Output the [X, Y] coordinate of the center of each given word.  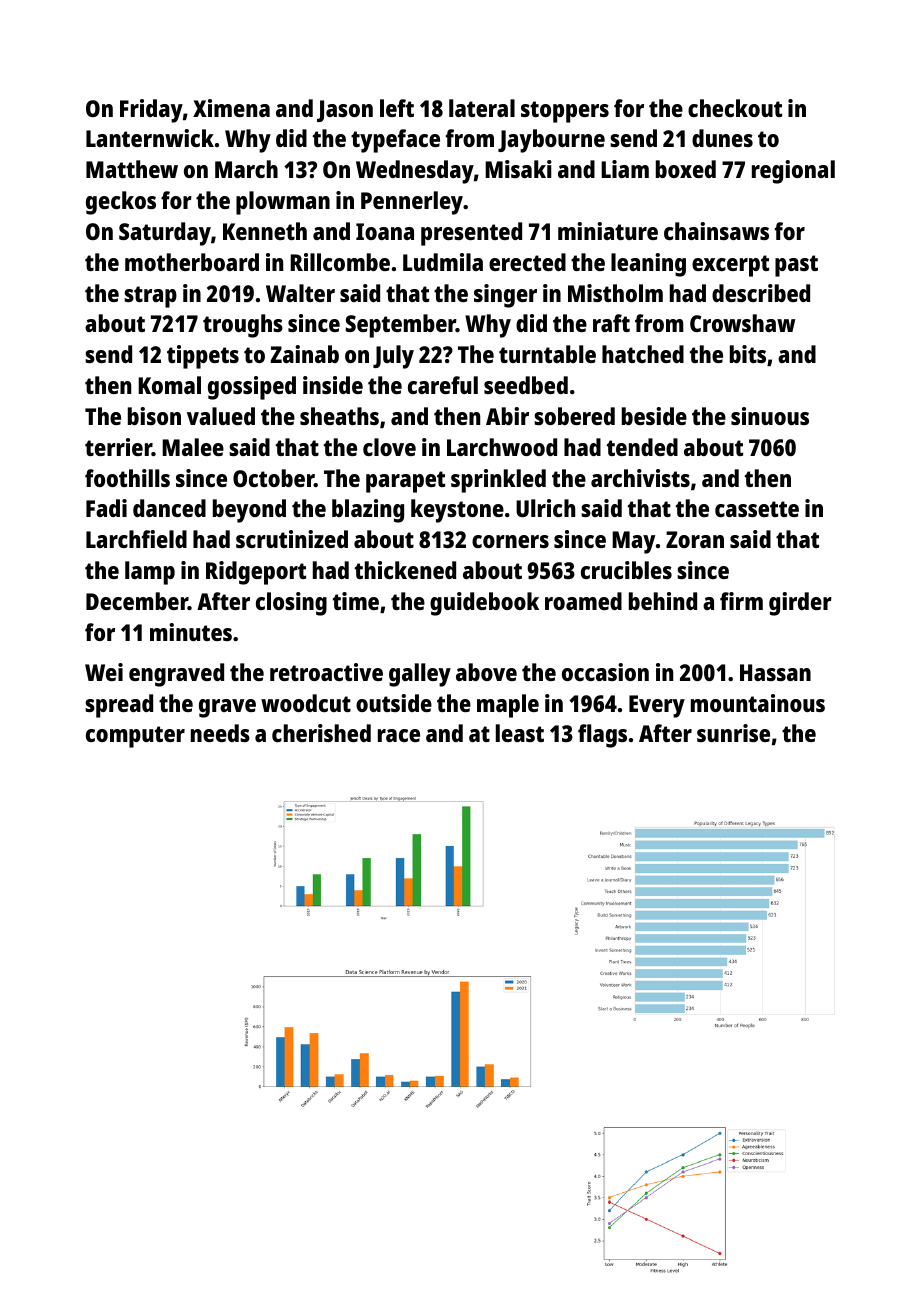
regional [793, 172]
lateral [482, 108]
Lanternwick [150, 138]
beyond [249, 511]
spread [119, 706]
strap [150, 297]
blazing [368, 511]
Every [657, 706]
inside [333, 385]
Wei [104, 672]
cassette [757, 509]
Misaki [518, 169]
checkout [735, 108]
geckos [121, 203]
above [486, 672]
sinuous [770, 416]
